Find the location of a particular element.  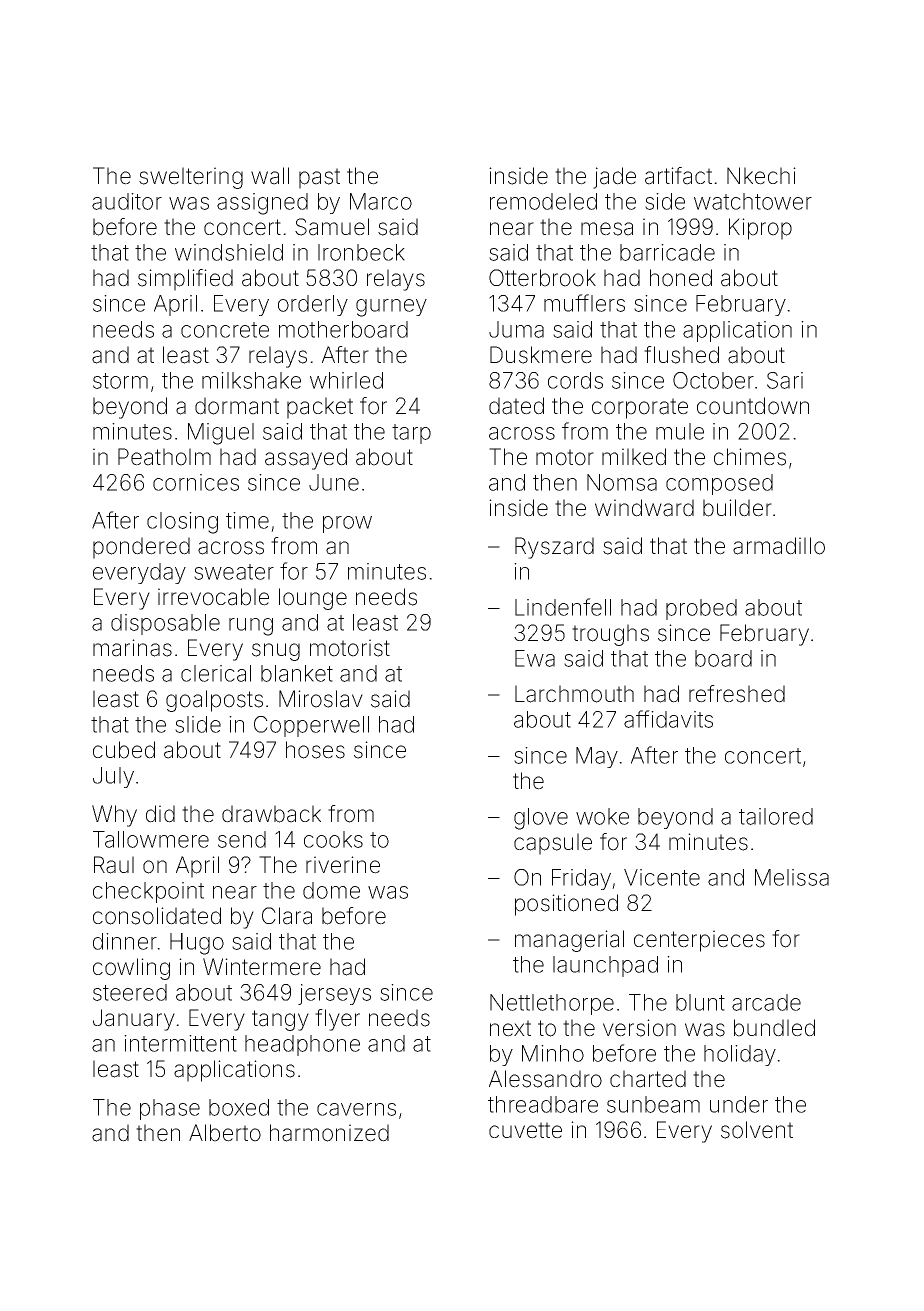

tailored is located at coordinates (776, 816).
